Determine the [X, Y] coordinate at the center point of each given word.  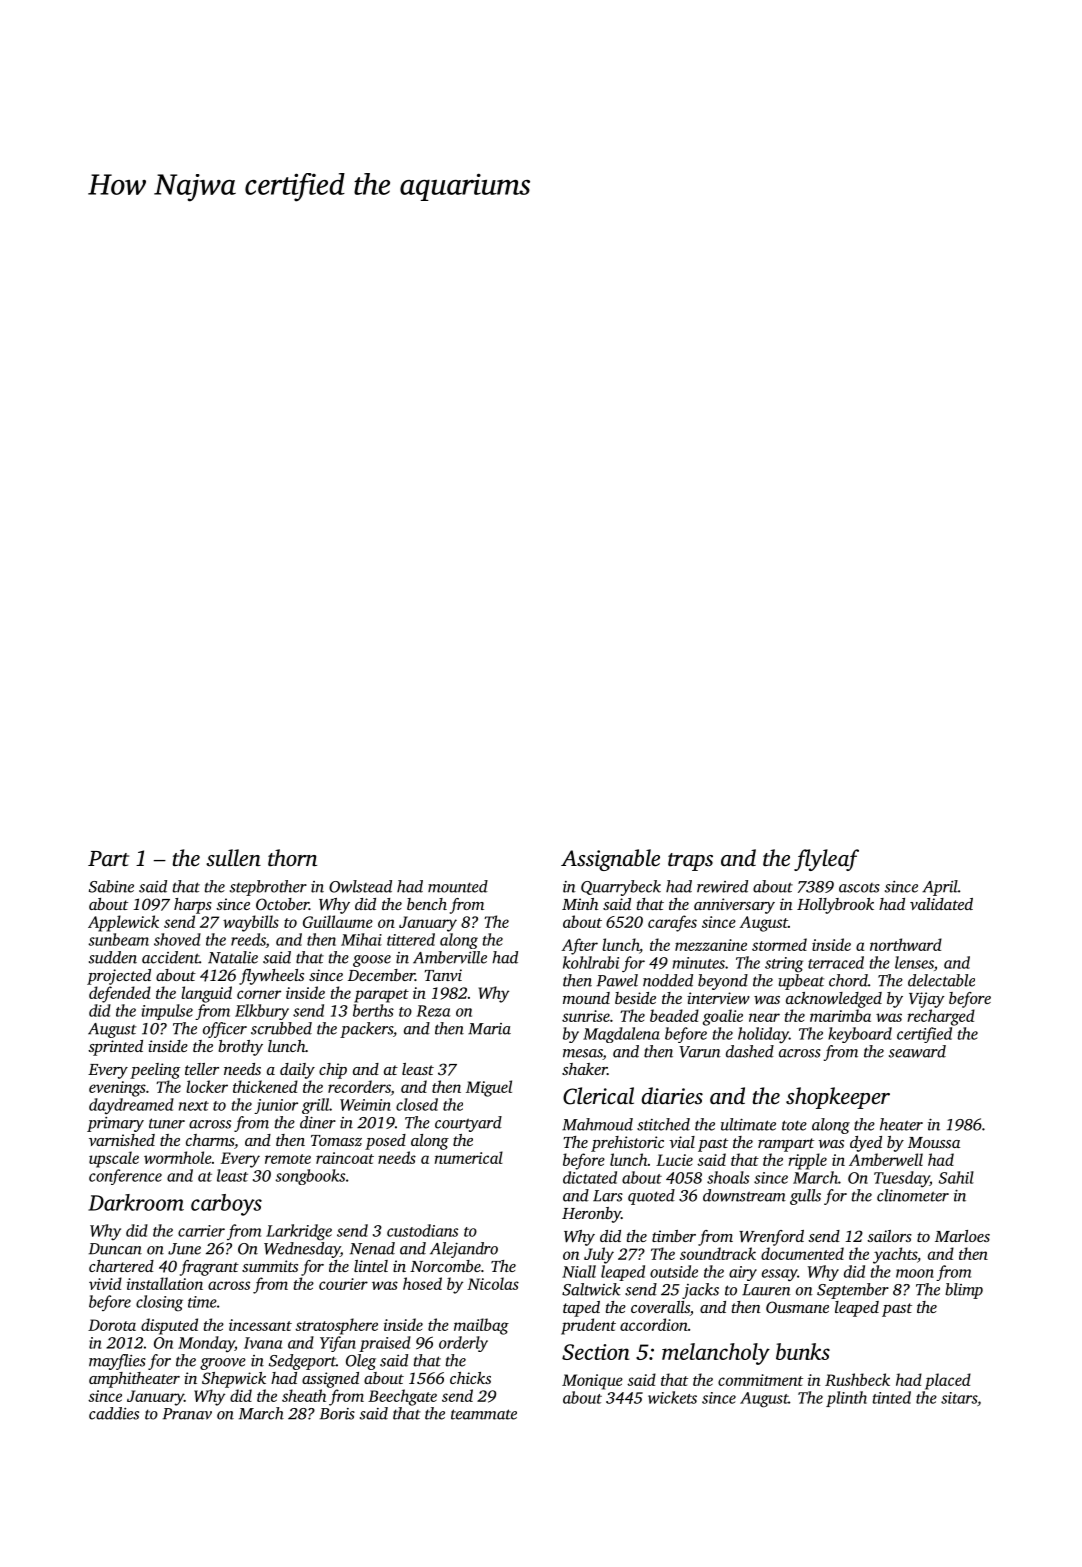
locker [207, 1086]
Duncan [115, 1249]
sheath [304, 1395]
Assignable [610, 860]
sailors [889, 1236]
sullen [233, 858]
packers [366, 1030]
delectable [941, 980]
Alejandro [464, 1250]
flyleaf [826, 860]
